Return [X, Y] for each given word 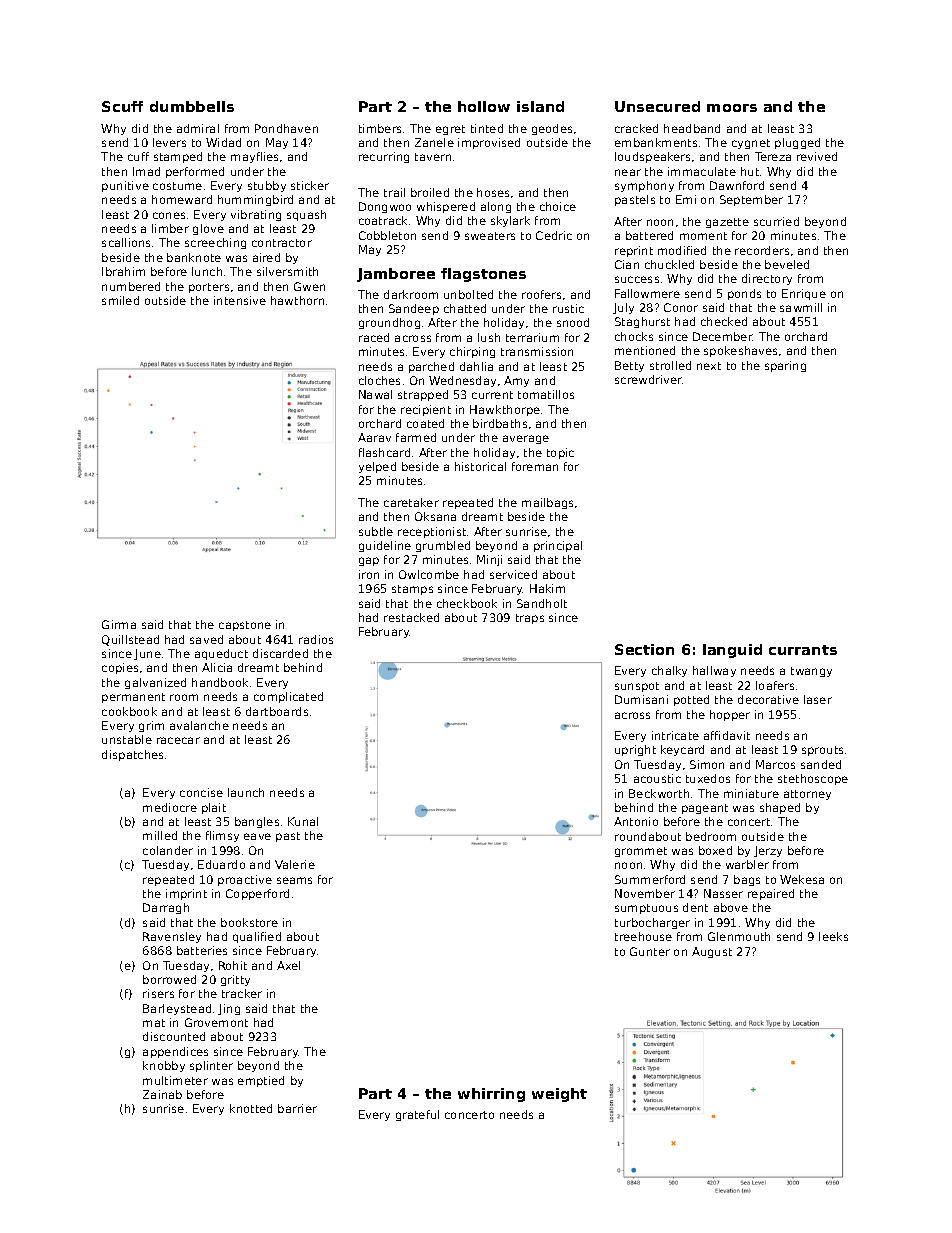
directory [767, 279]
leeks [833, 936]
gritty [235, 980]
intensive [240, 300]
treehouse [643, 936]
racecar [178, 740]
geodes [552, 129]
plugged [797, 143]
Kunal [303, 821]
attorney [807, 795]
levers [169, 142]
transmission [537, 351]
